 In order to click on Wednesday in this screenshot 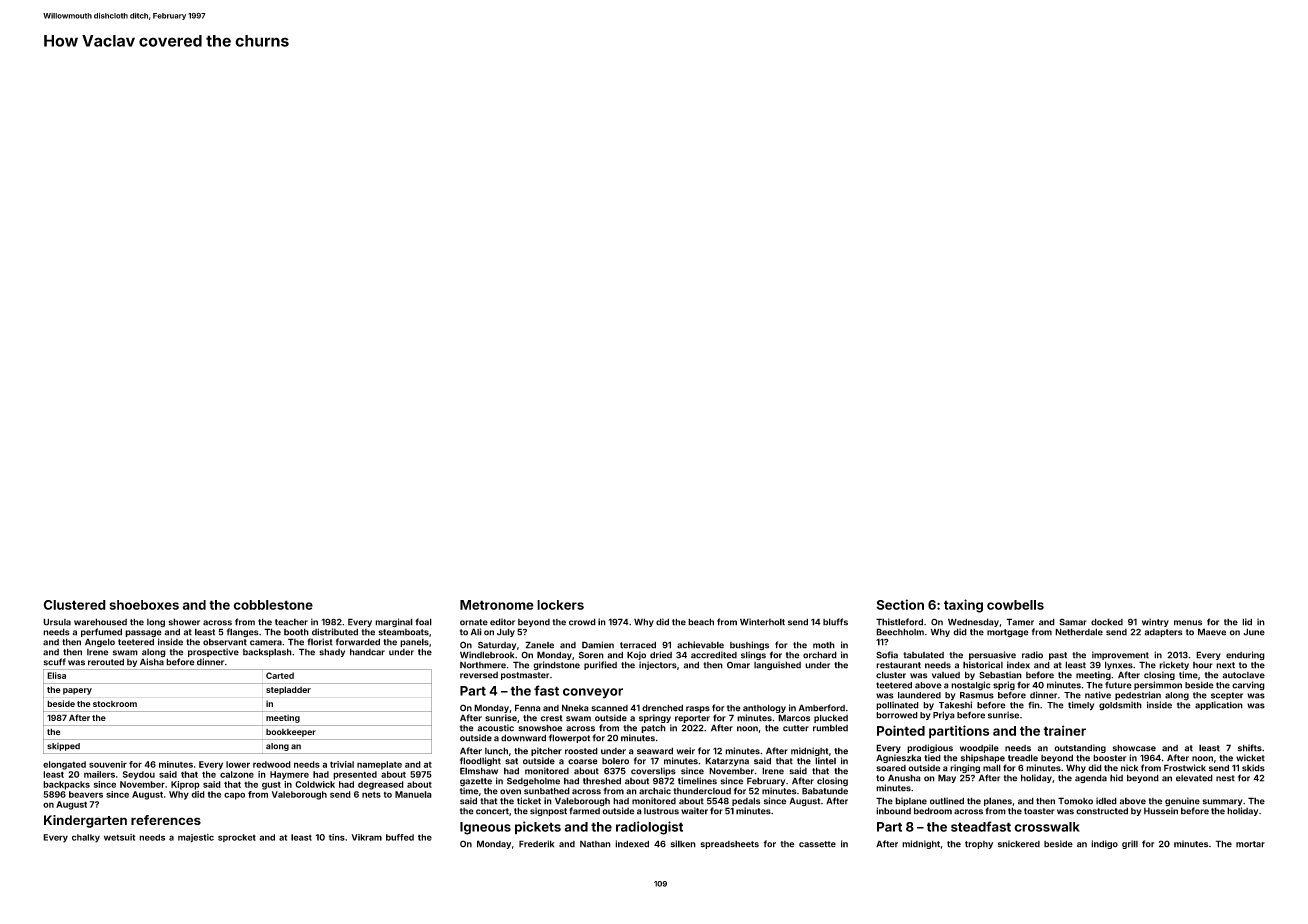, I will do `click(973, 622)`.
